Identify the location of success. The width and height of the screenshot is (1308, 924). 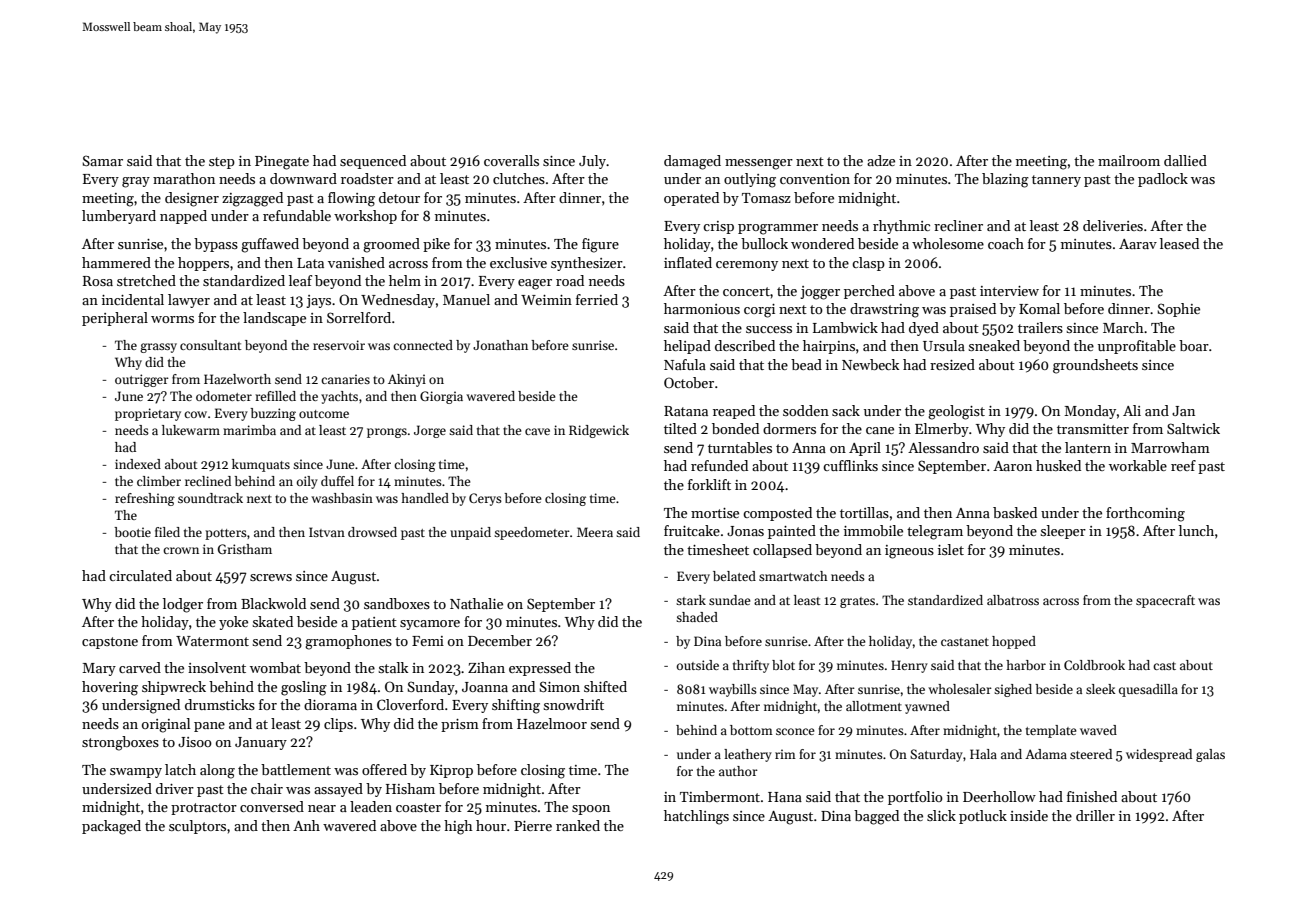
(769, 329).
